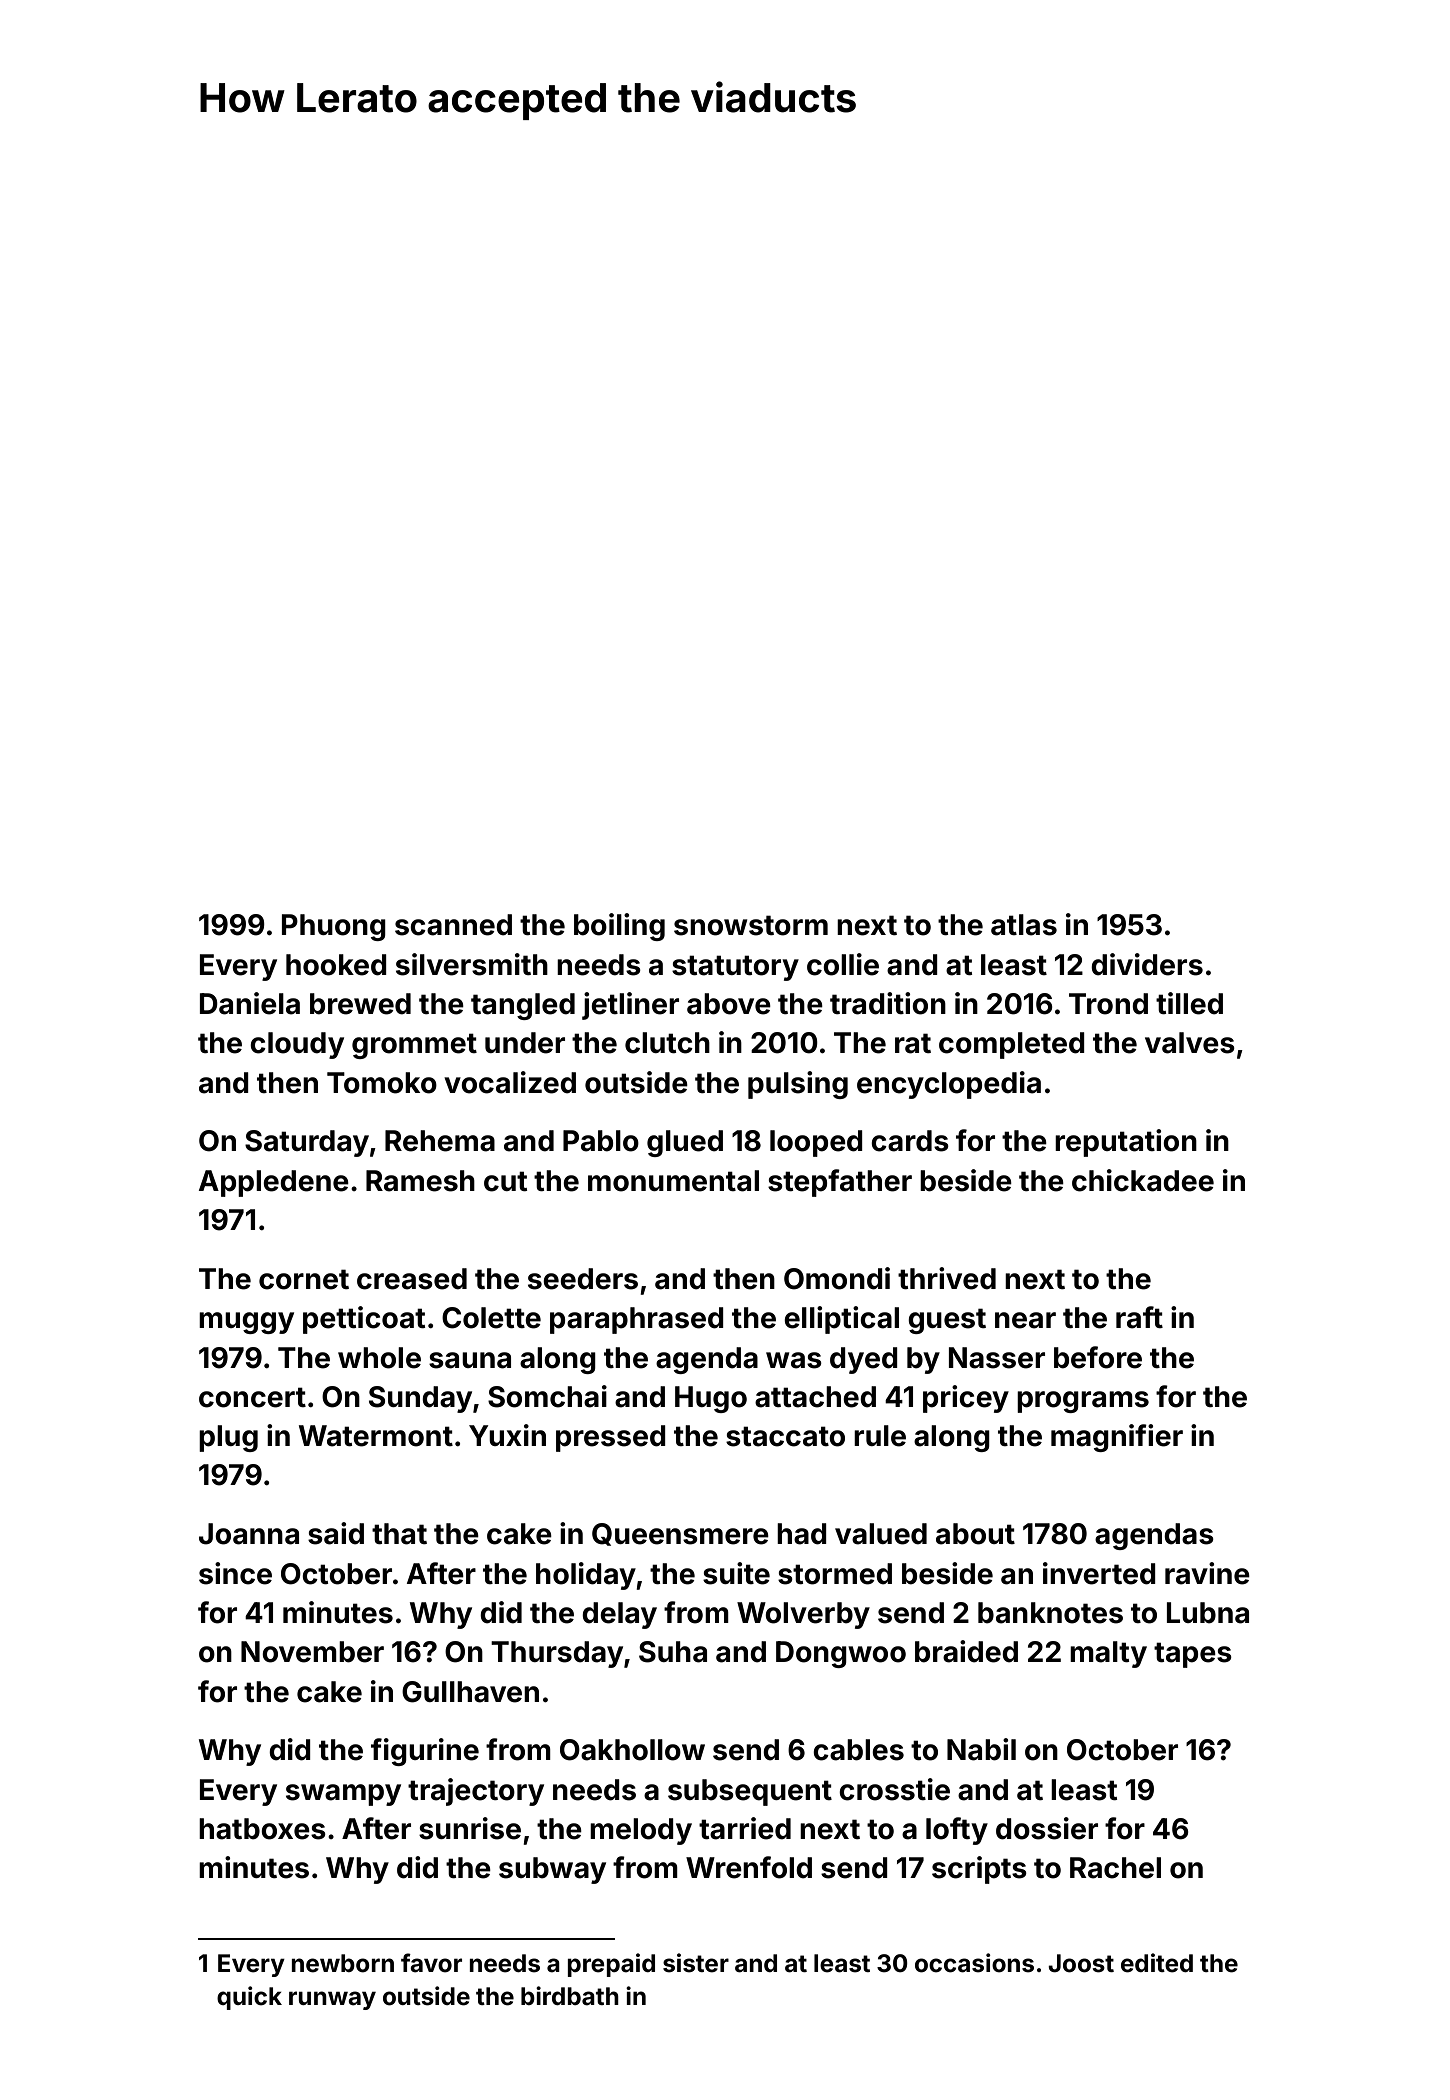 The height and width of the screenshot is (2100, 1450). Describe the element at coordinates (673, 1652) in the screenshot. I see `Suha` at that location.
